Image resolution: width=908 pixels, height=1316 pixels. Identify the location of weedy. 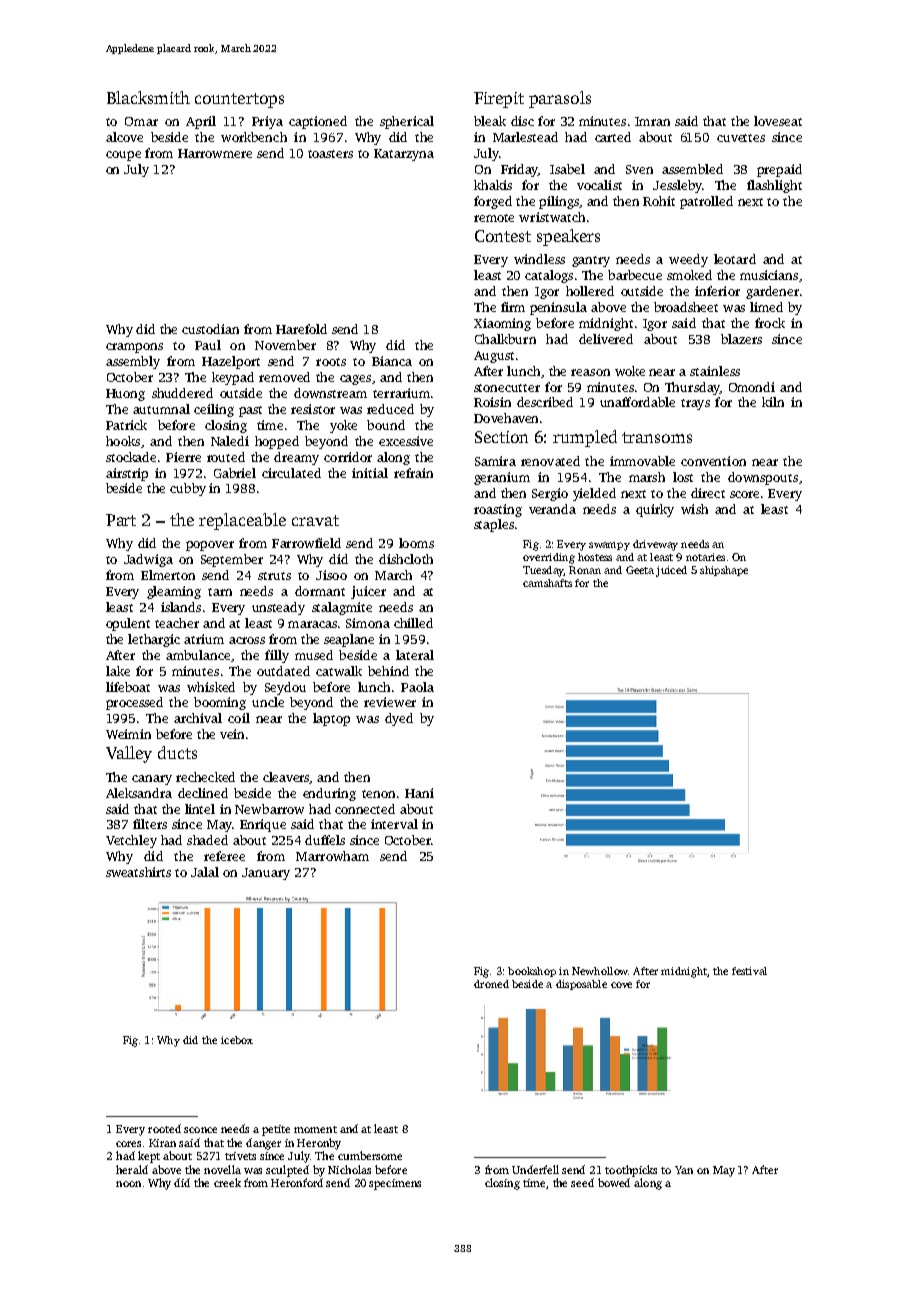
(688, 260).
